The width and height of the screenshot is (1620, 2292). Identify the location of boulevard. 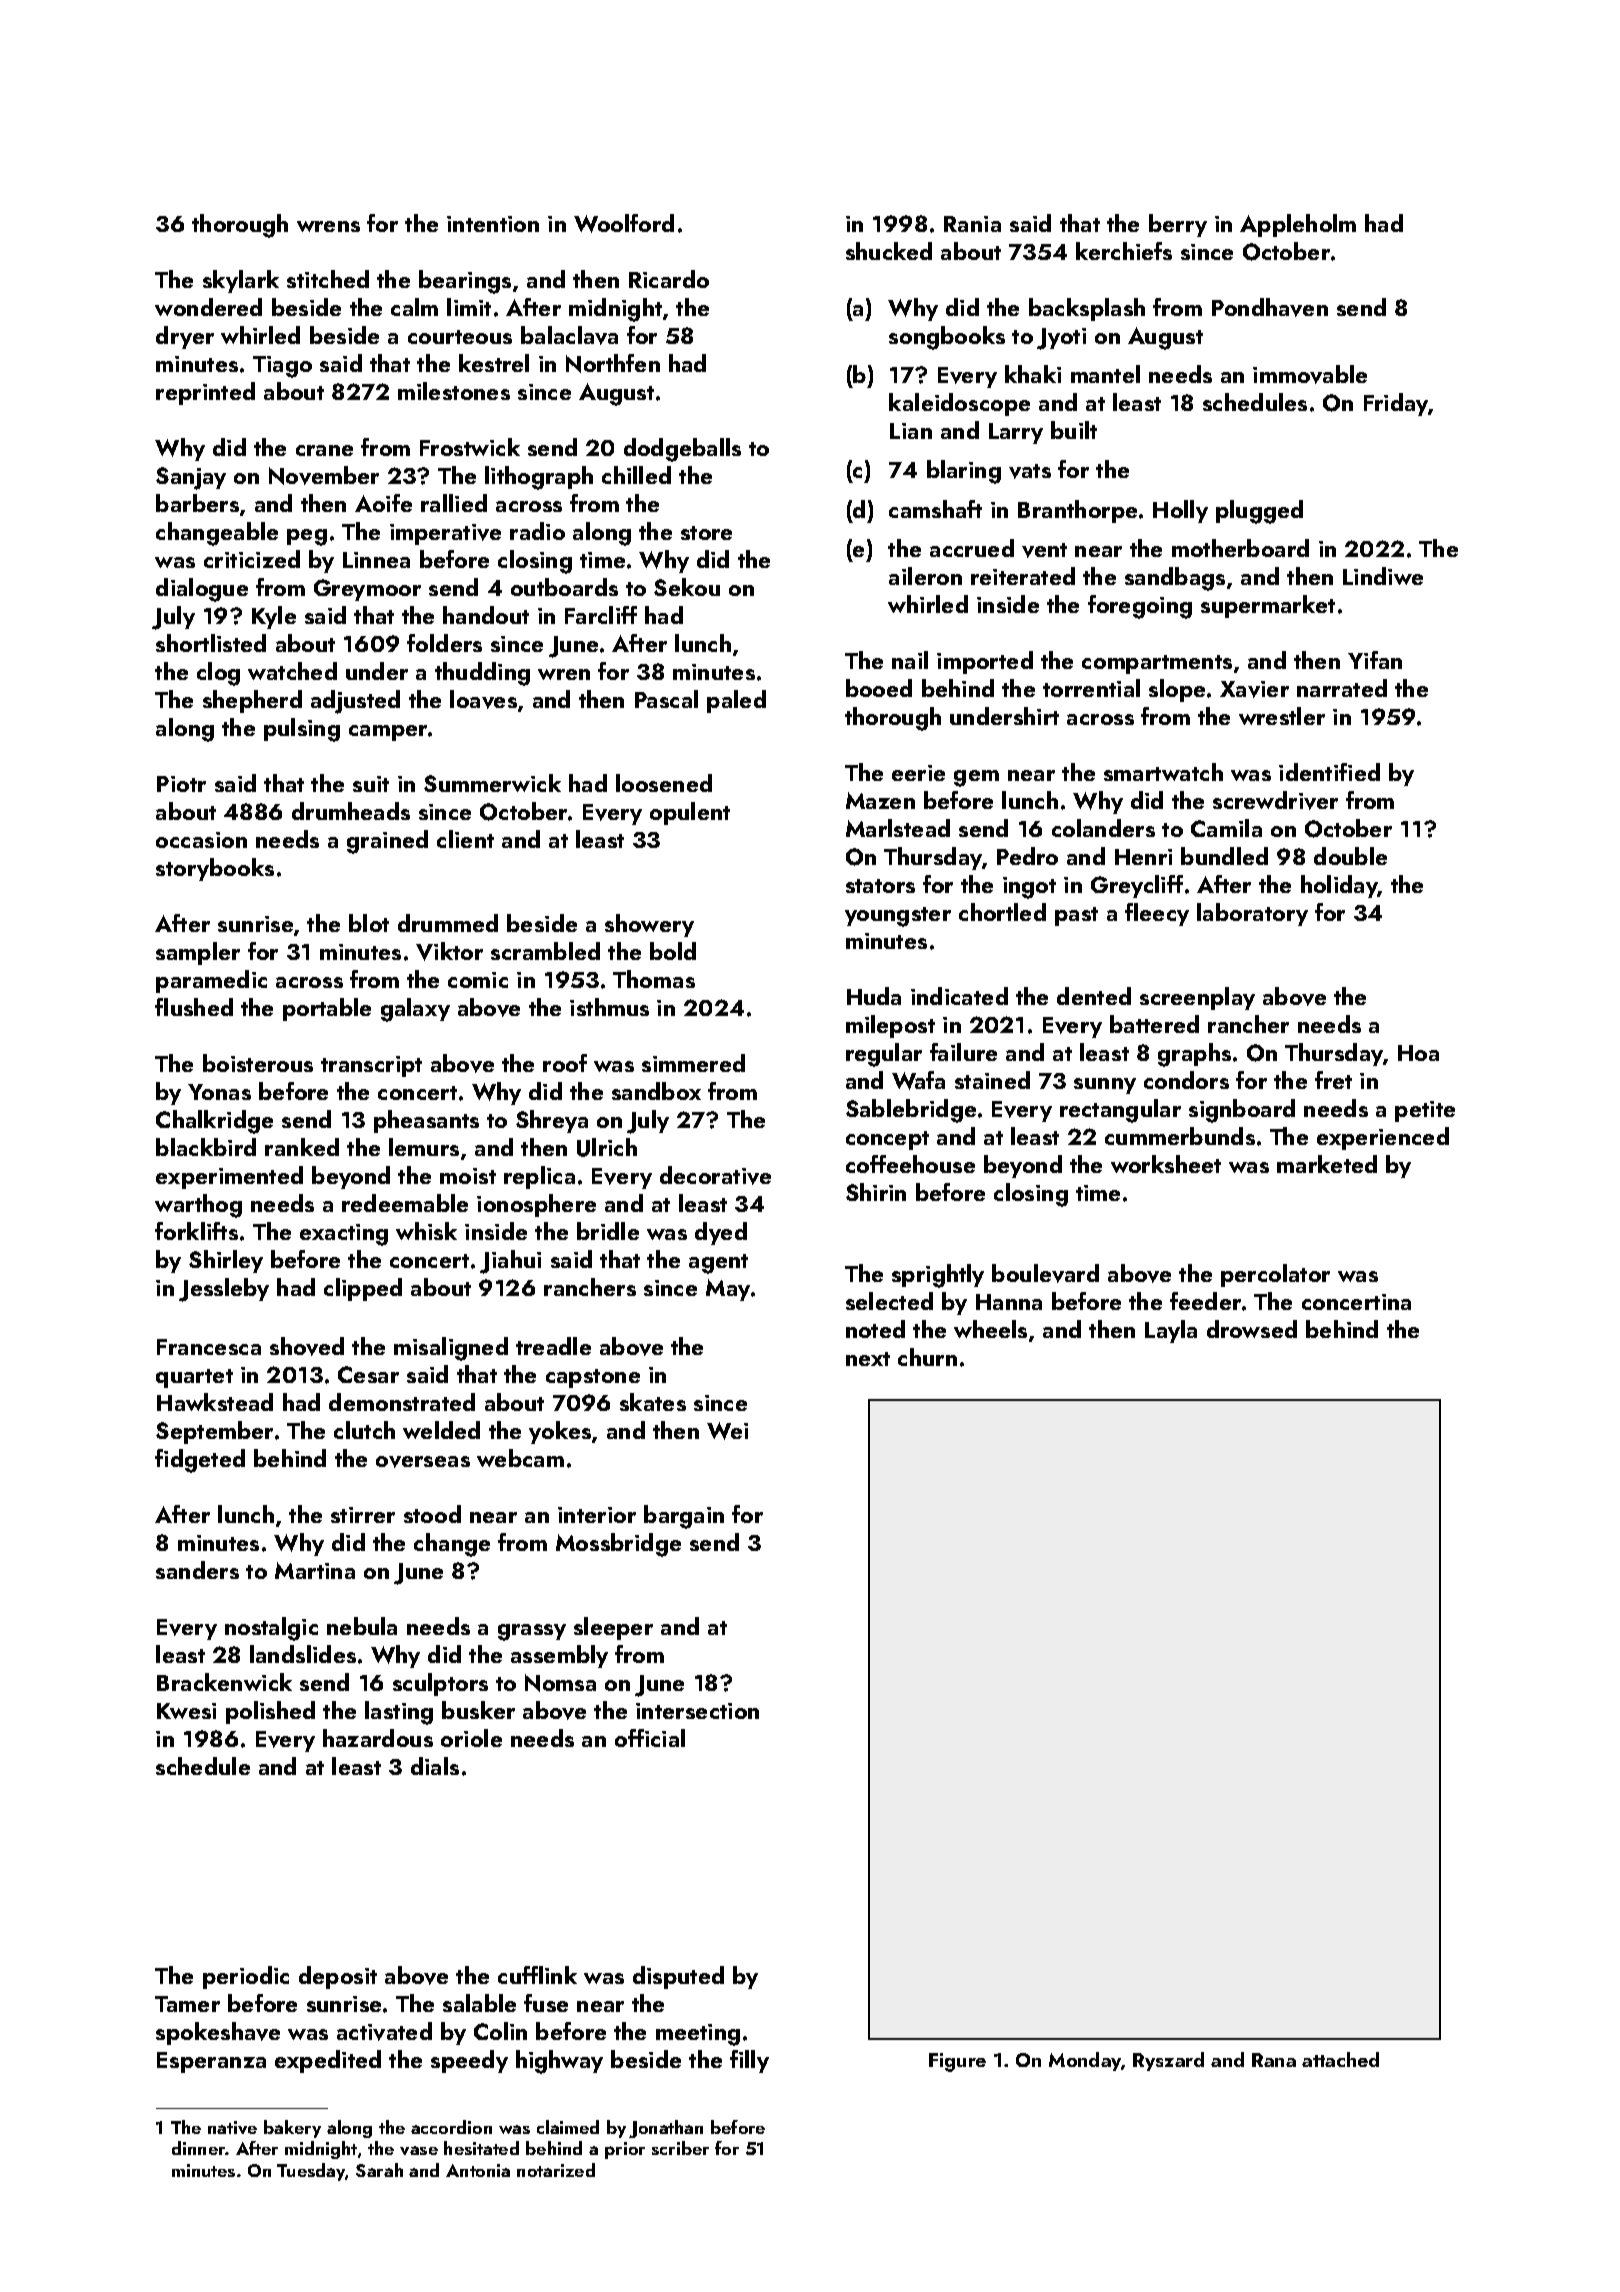
(1045, 1273).
